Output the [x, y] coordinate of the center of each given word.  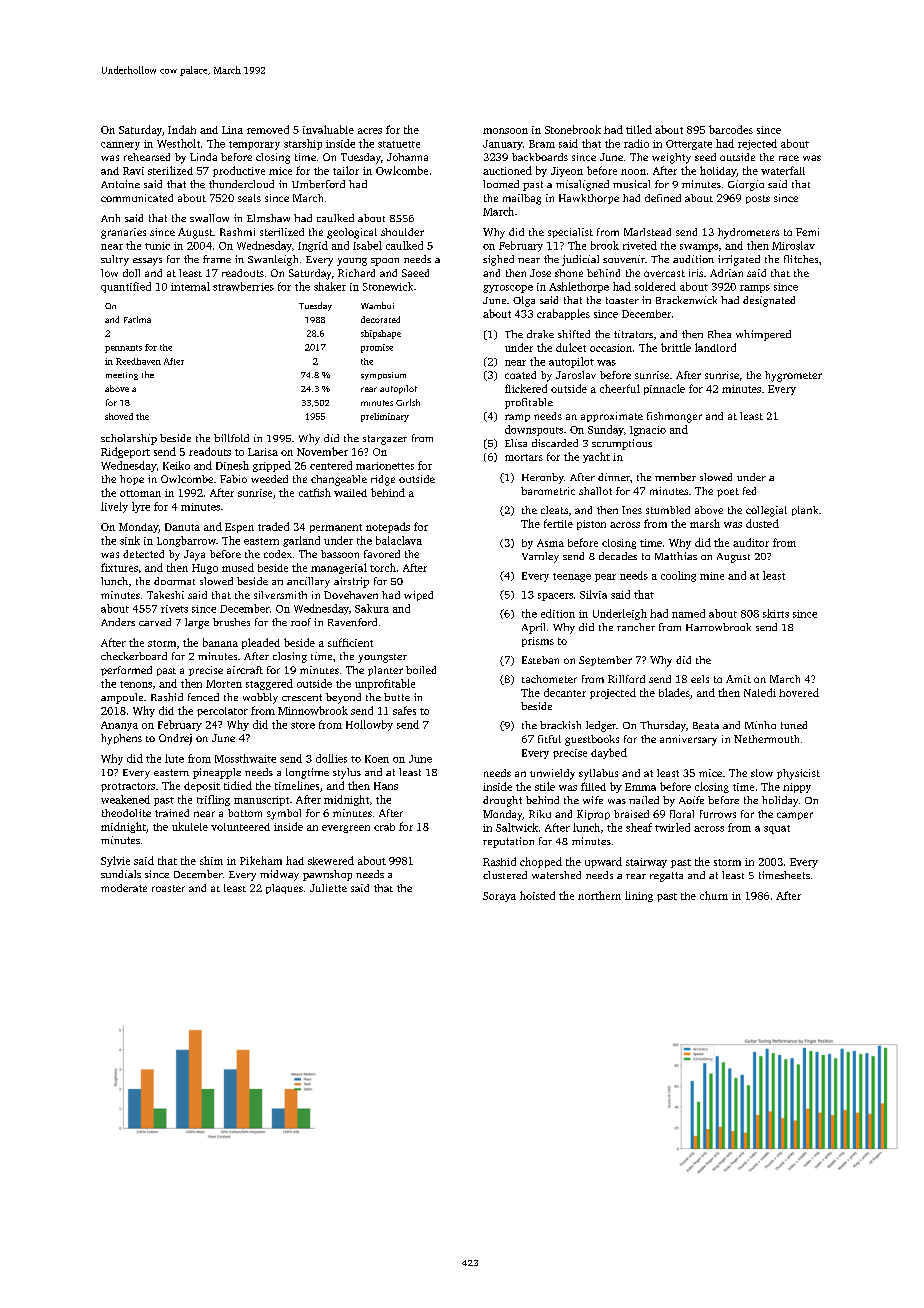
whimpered [763, 335]
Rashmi [237, 232]
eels [700, 679]
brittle [676, 347]
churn [714, 895]
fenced [203, 697]
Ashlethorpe [579, 287]
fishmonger [674, 417]
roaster [168, 888]
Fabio [233, 479]
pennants [123, 349]
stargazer [385, 440]
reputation [508, 842]
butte [397, 697]
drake [540, 334]
